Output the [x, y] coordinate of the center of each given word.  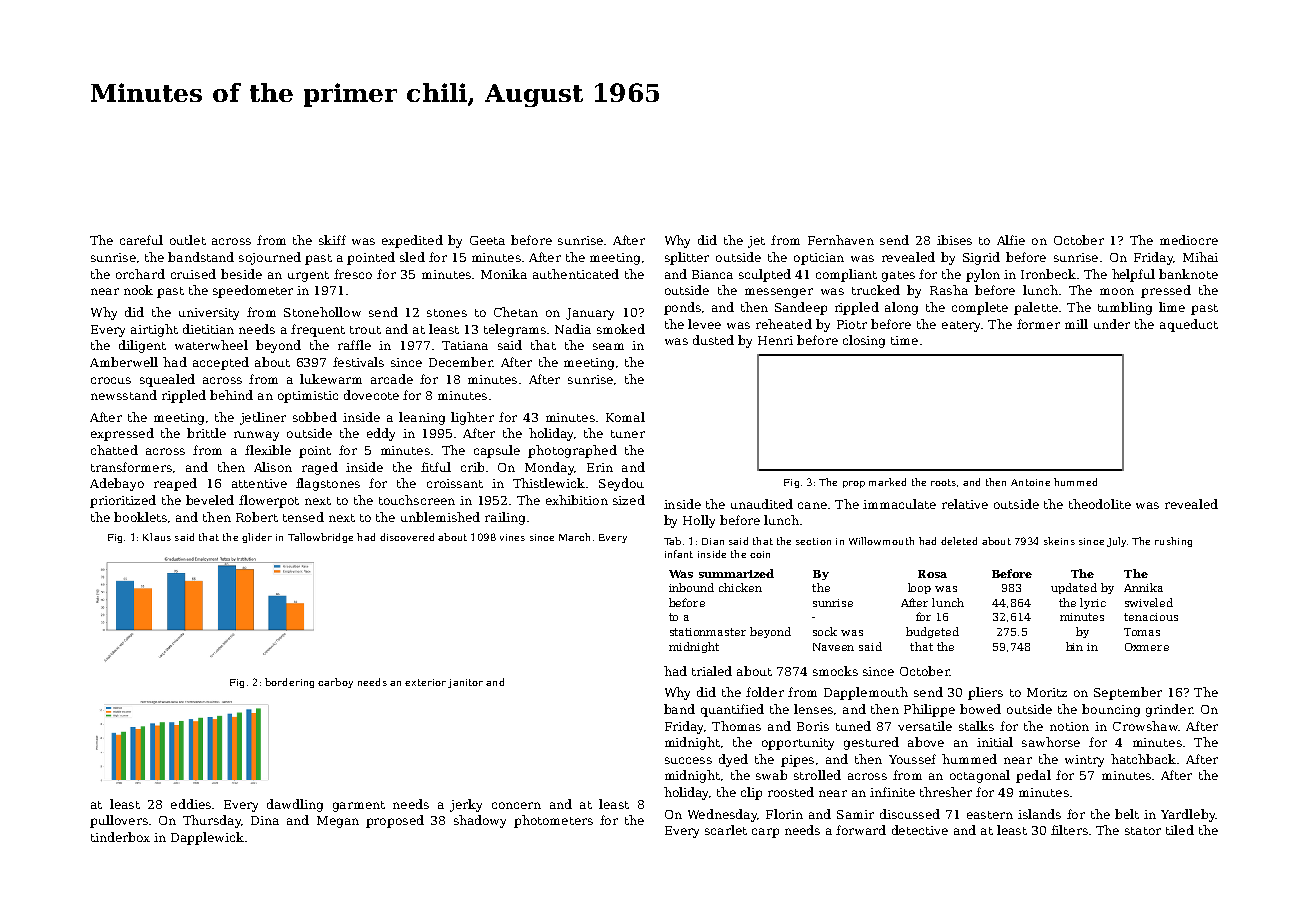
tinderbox [120, 837]
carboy [335, 683]
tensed [303, 517]
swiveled [1149, 602]
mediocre [1189, 240]
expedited [412, 241]
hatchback [1143, 759]
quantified [732, 710]
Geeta [487, 240]
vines [512, 537]
